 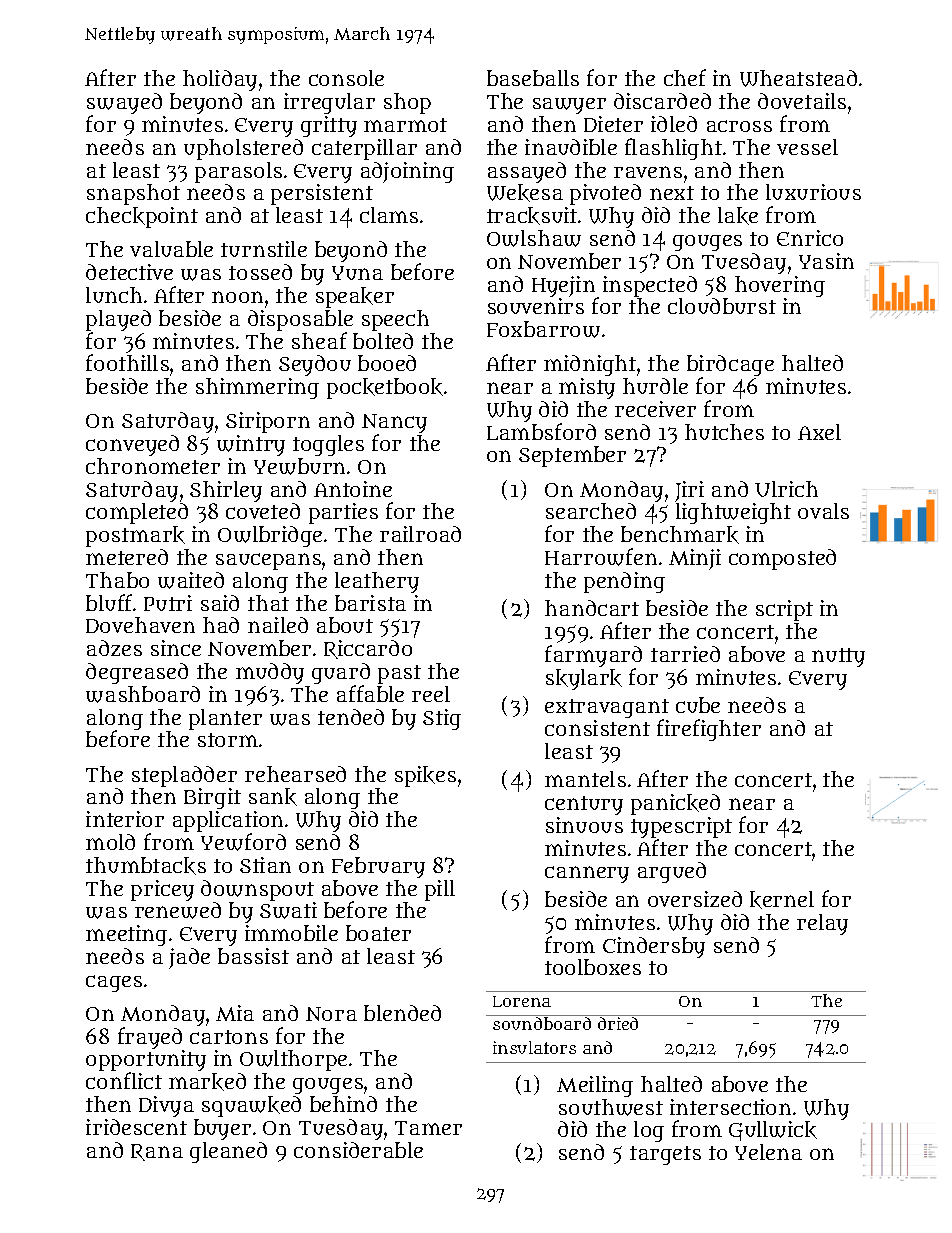 What do you see at coordinates (674, 124) in the document?
I see `idled` at bounding box center [674, 124].
